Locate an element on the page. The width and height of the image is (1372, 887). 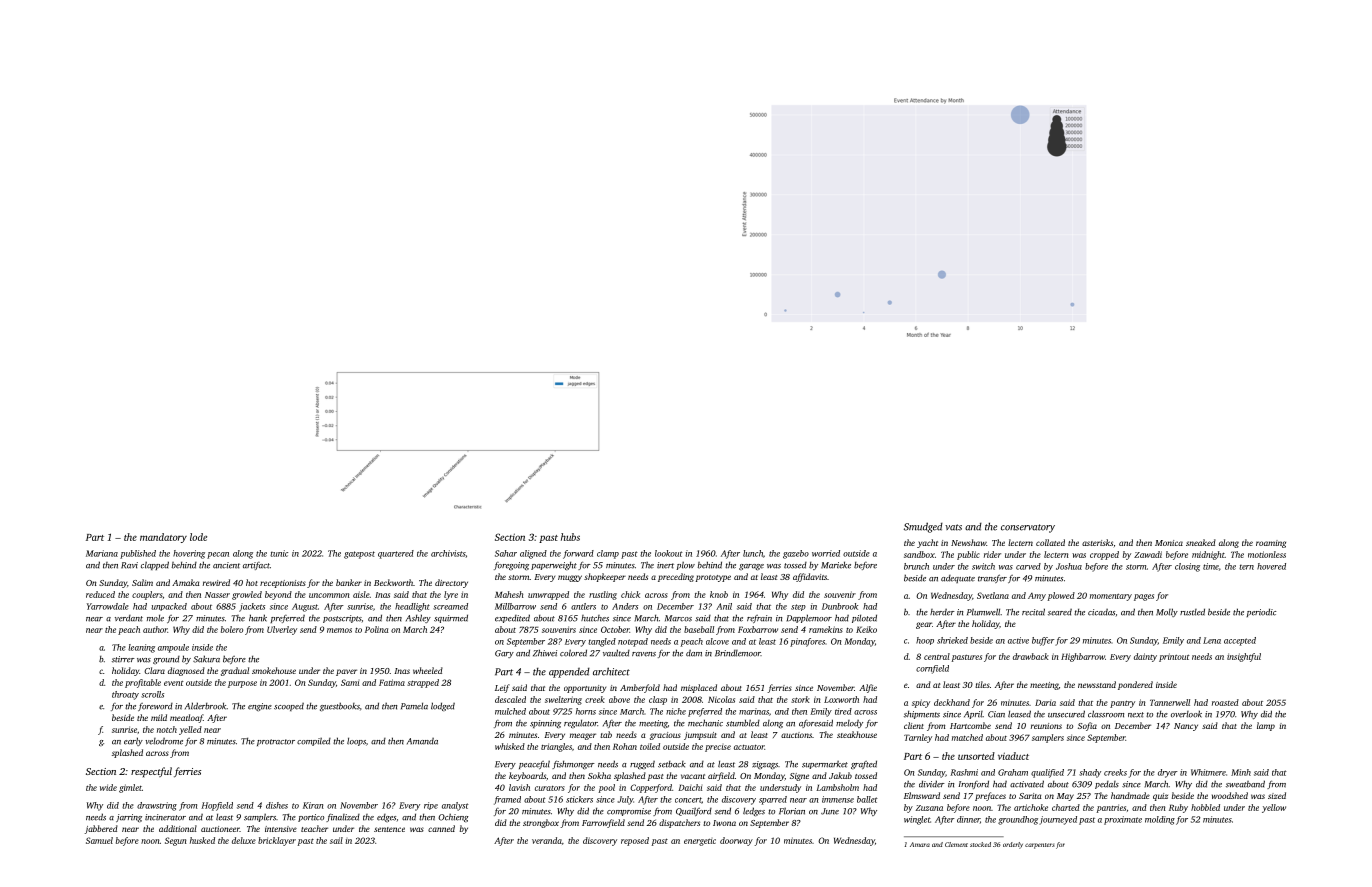
drawback is located at coordinates (1031, 656).
